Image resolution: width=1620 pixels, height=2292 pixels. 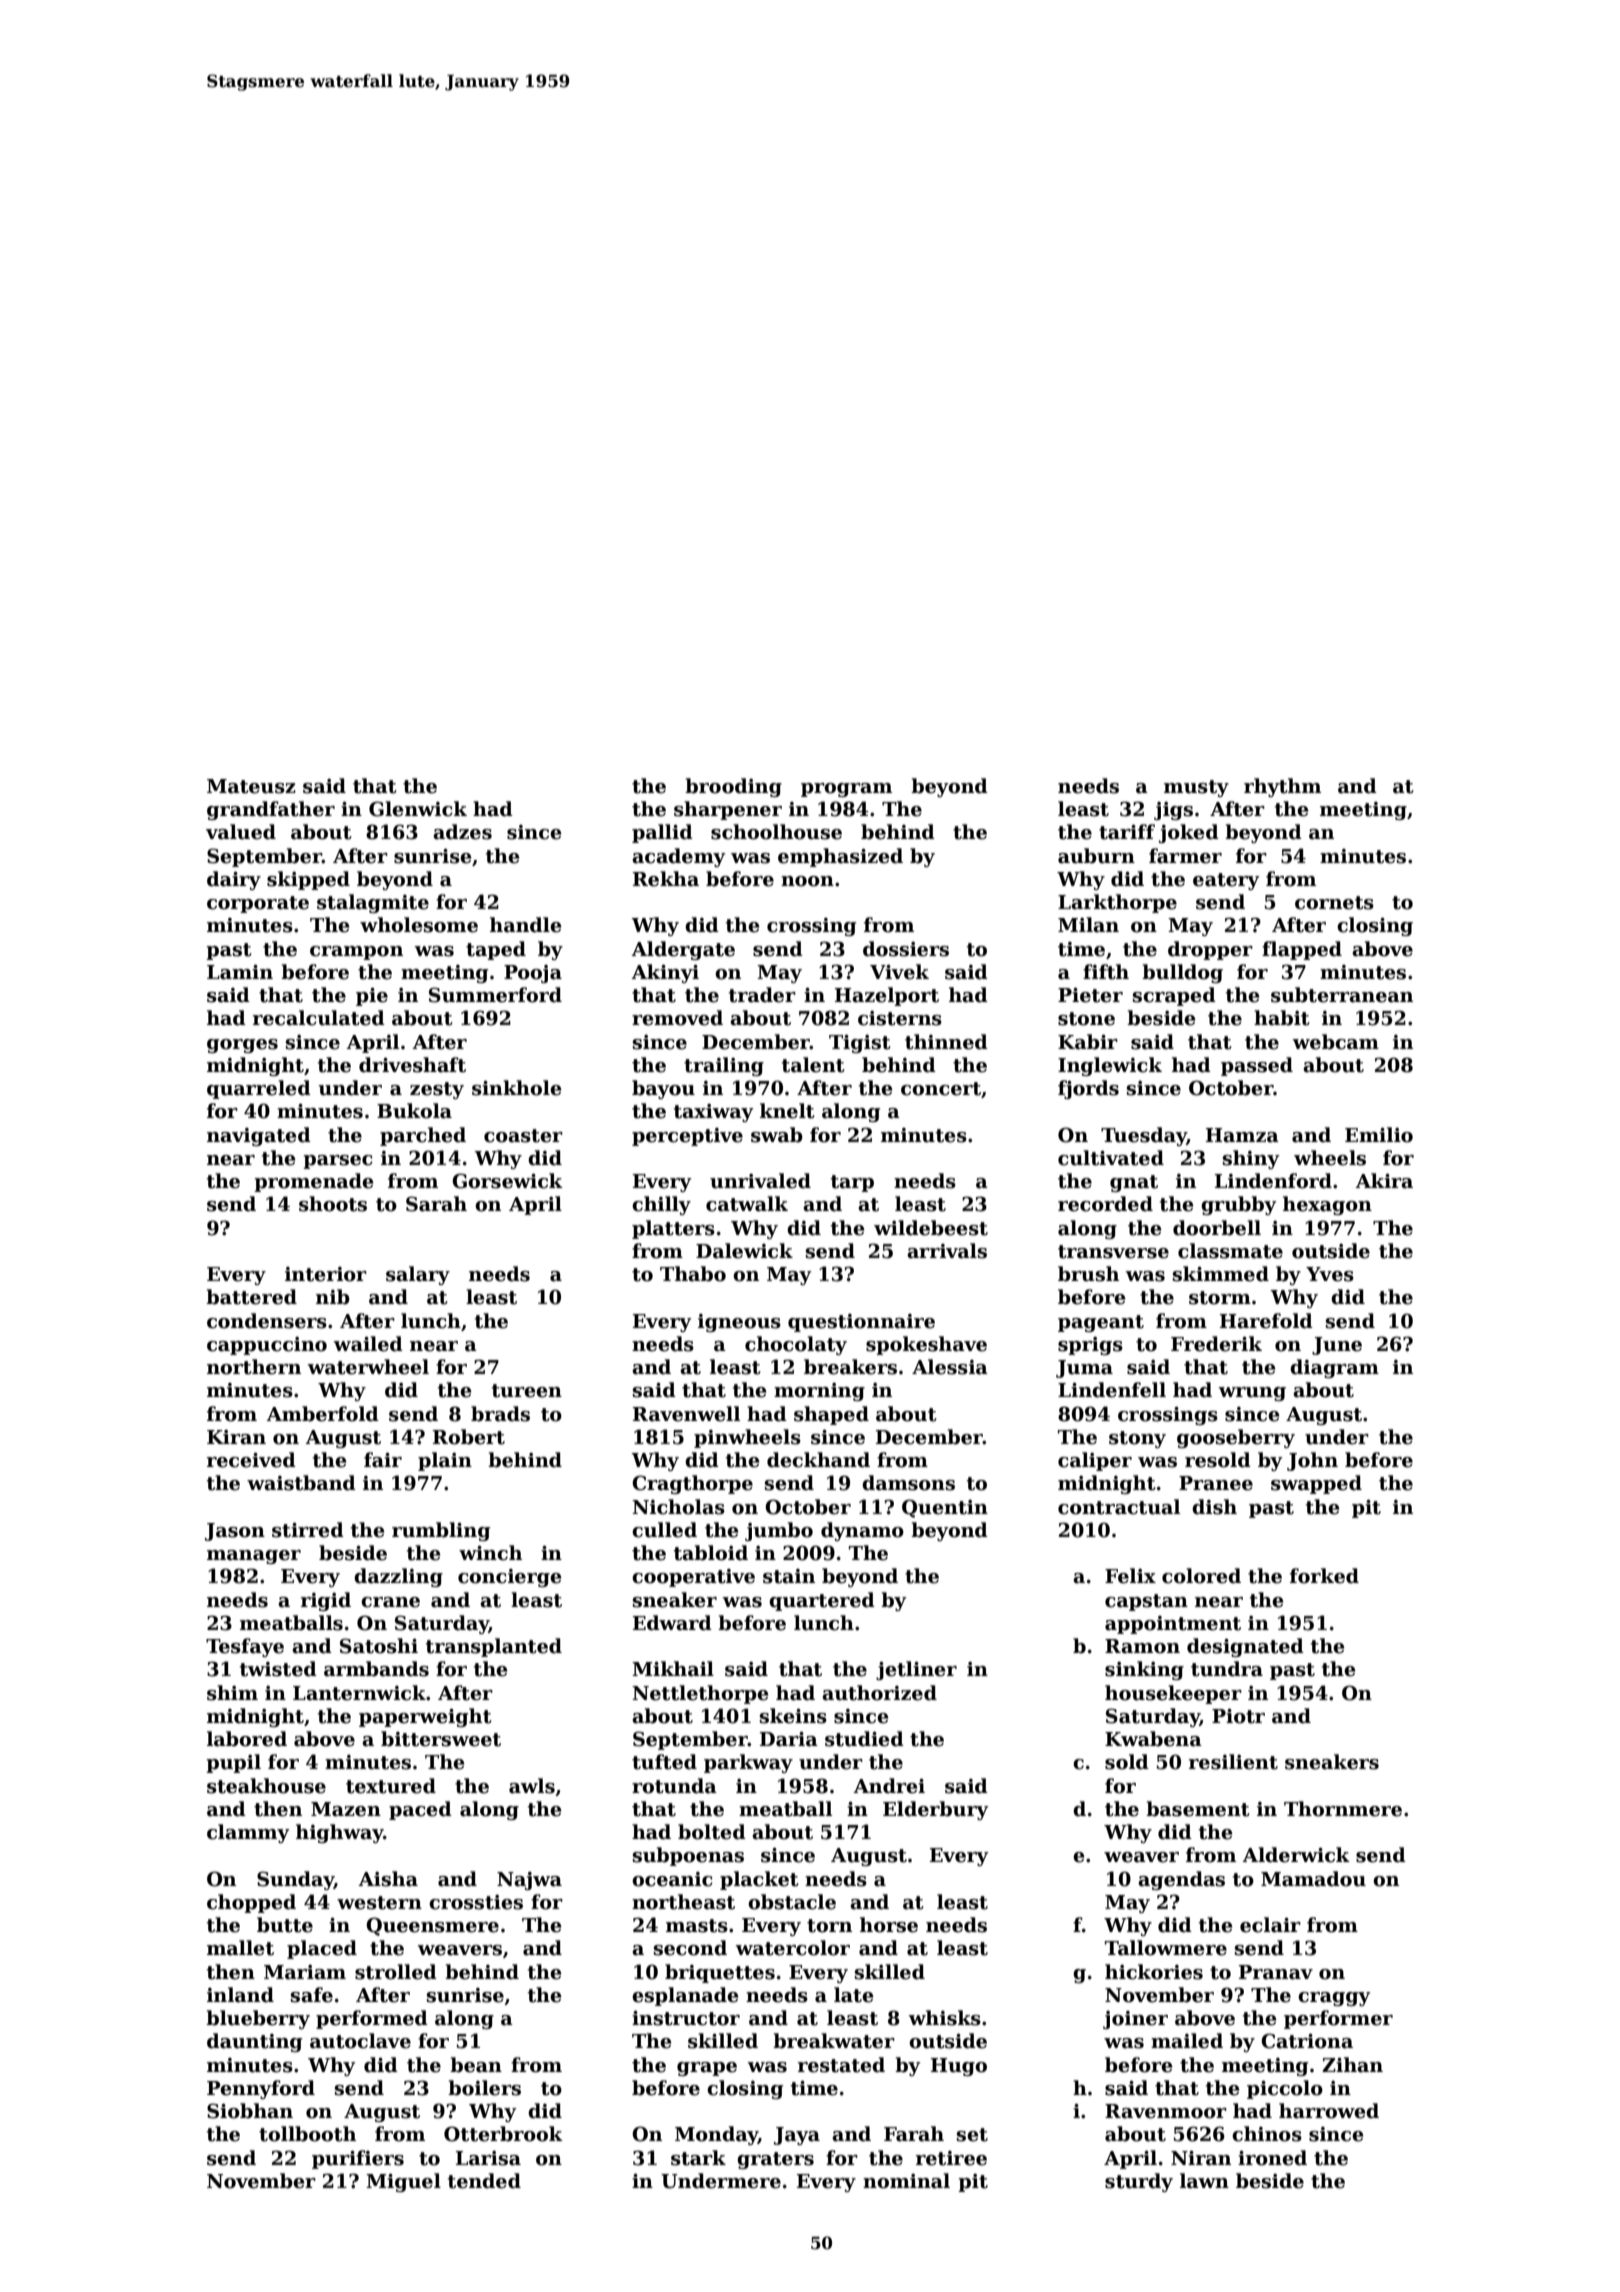 What do you see at coordinates (889, 1925) in the screenshot?
I see `horse` at bounding box center [889, 1925].
